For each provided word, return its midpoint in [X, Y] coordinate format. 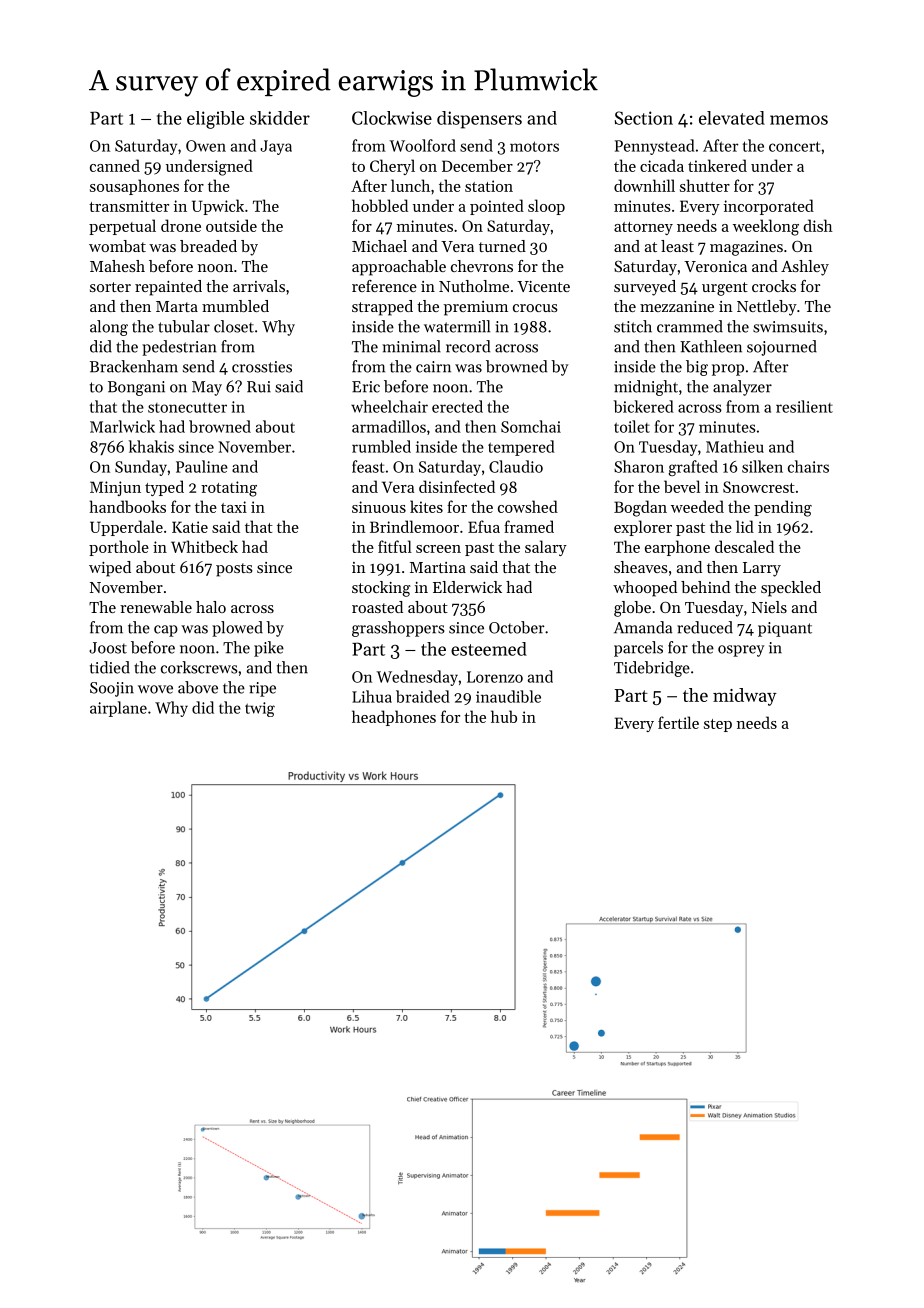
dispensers [479, 120]
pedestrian [179, 348]
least [677, 246]
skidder [280, 118]
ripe [262, 689]
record [468, 346]
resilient [804, 406]
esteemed [489, 649]
